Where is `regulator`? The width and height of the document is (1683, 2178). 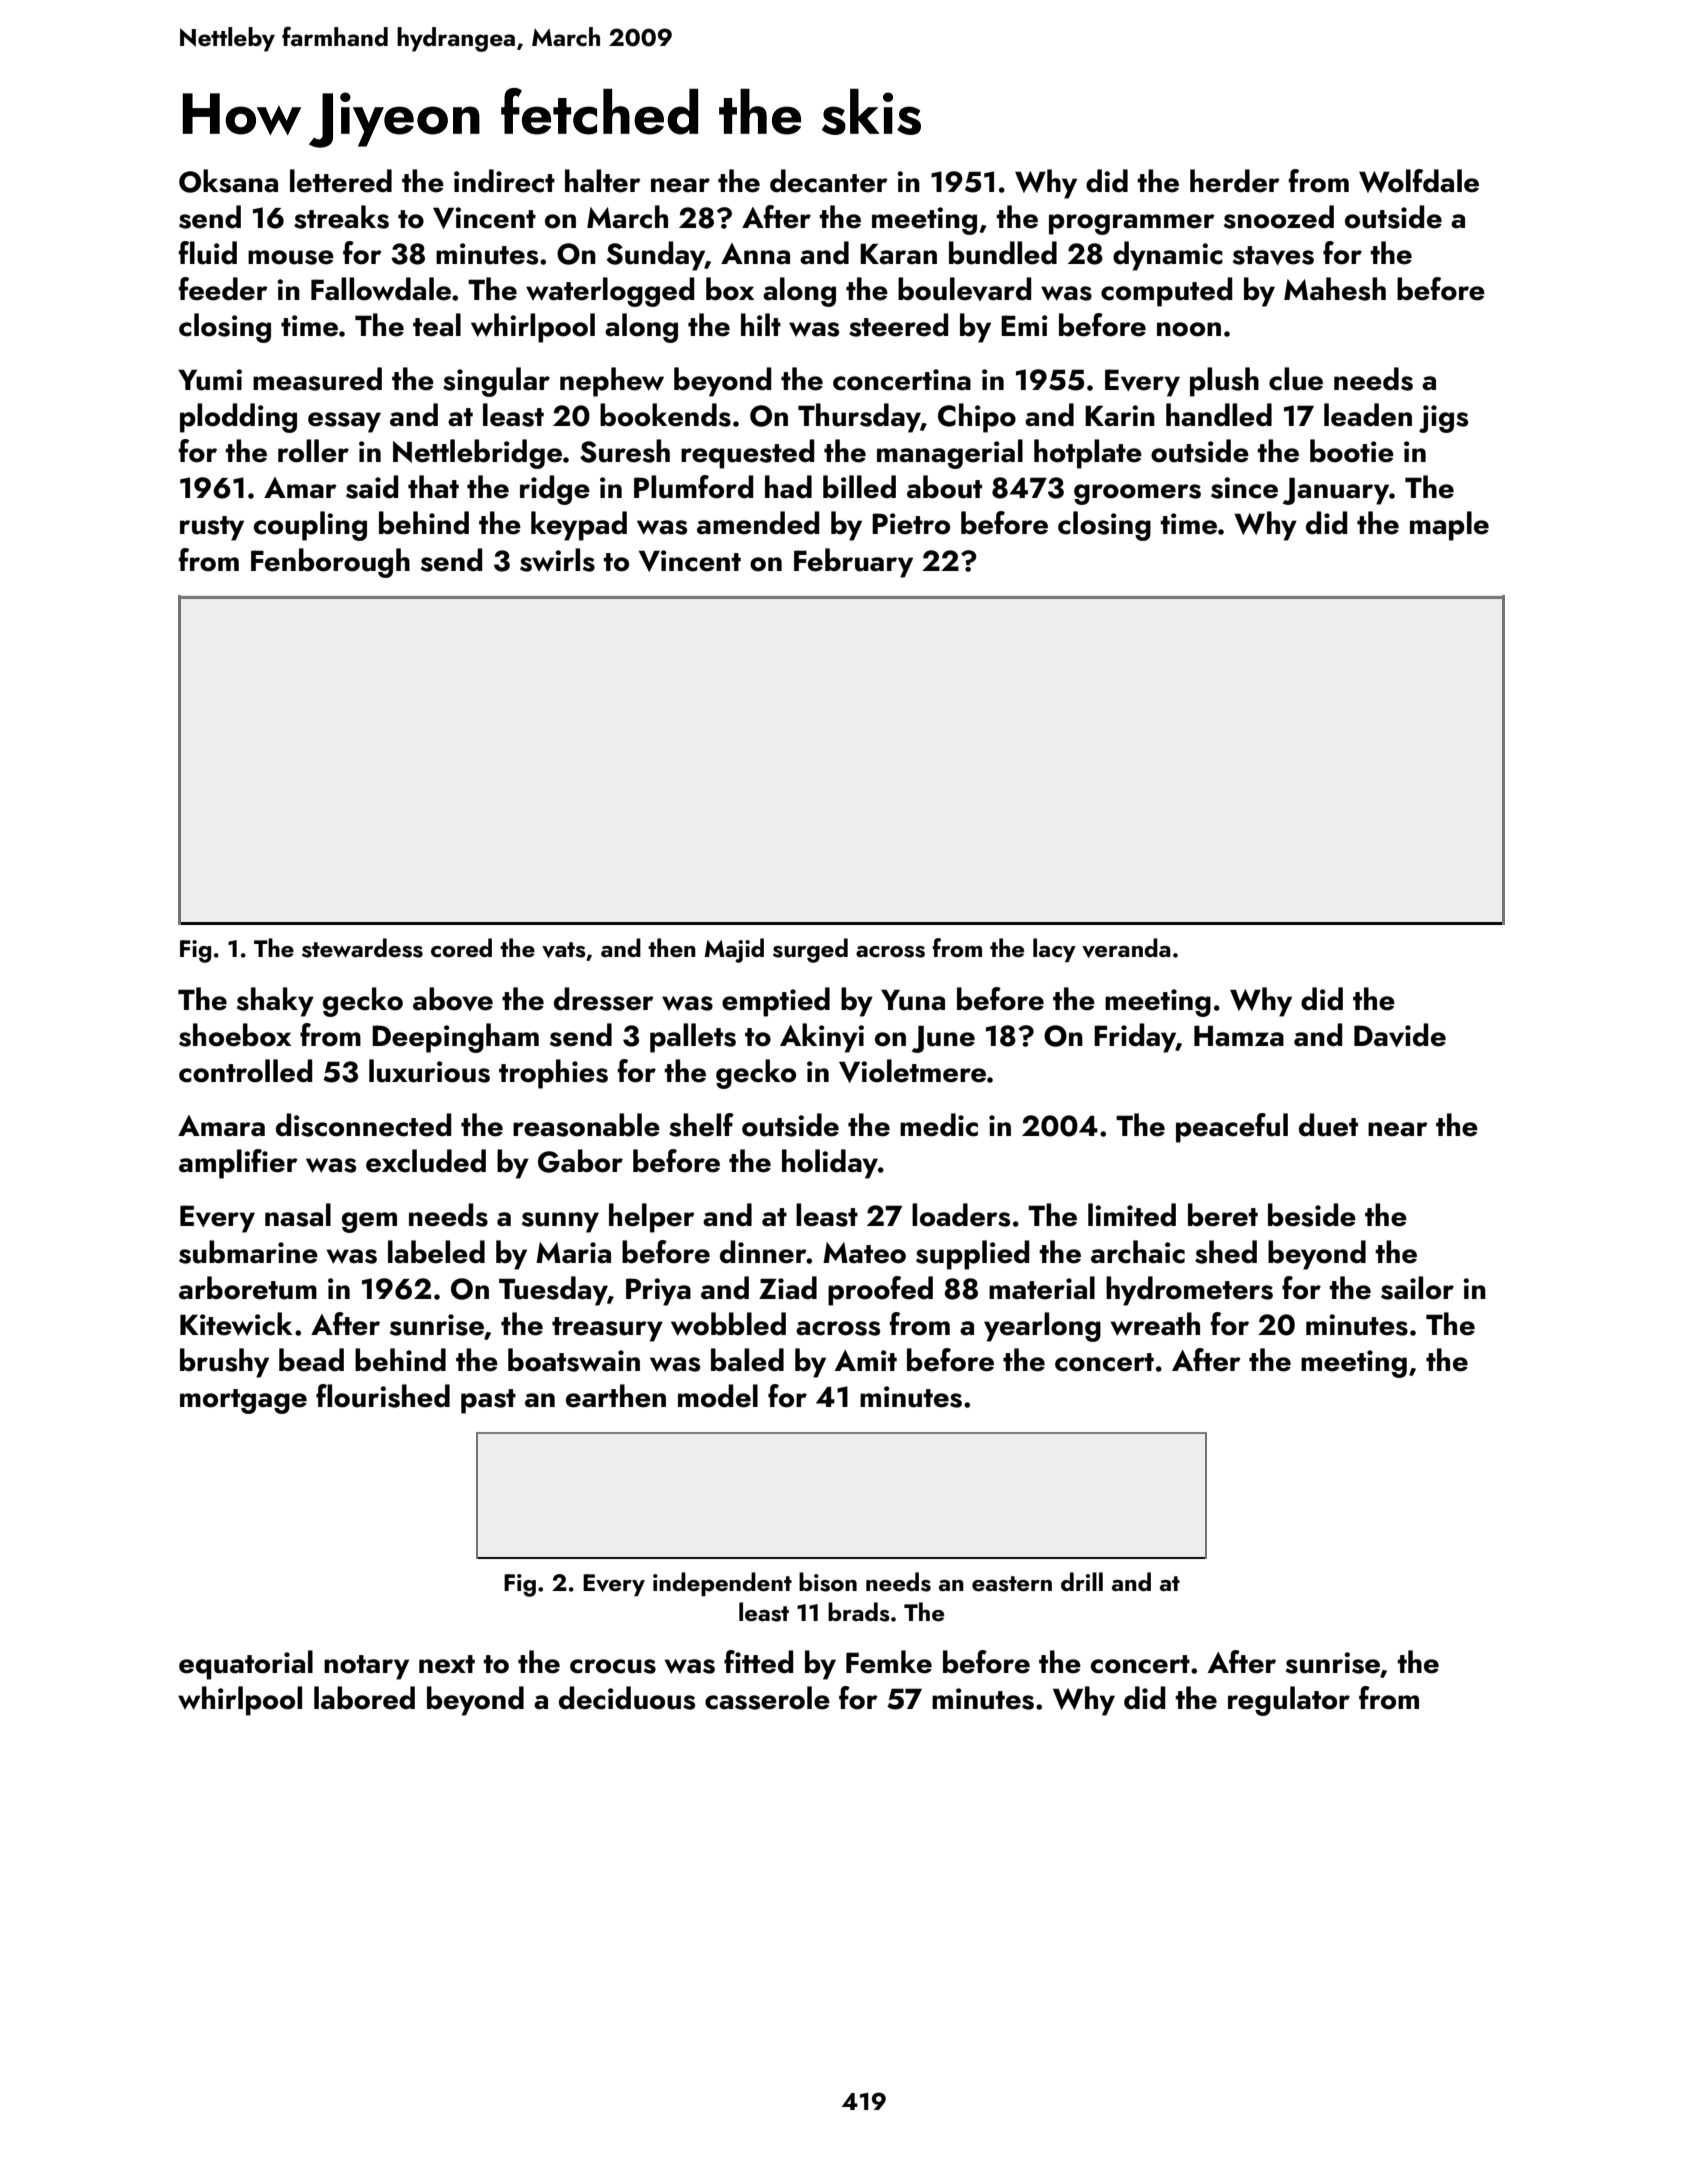 regulator is located at coordinates (1289, 1701).
